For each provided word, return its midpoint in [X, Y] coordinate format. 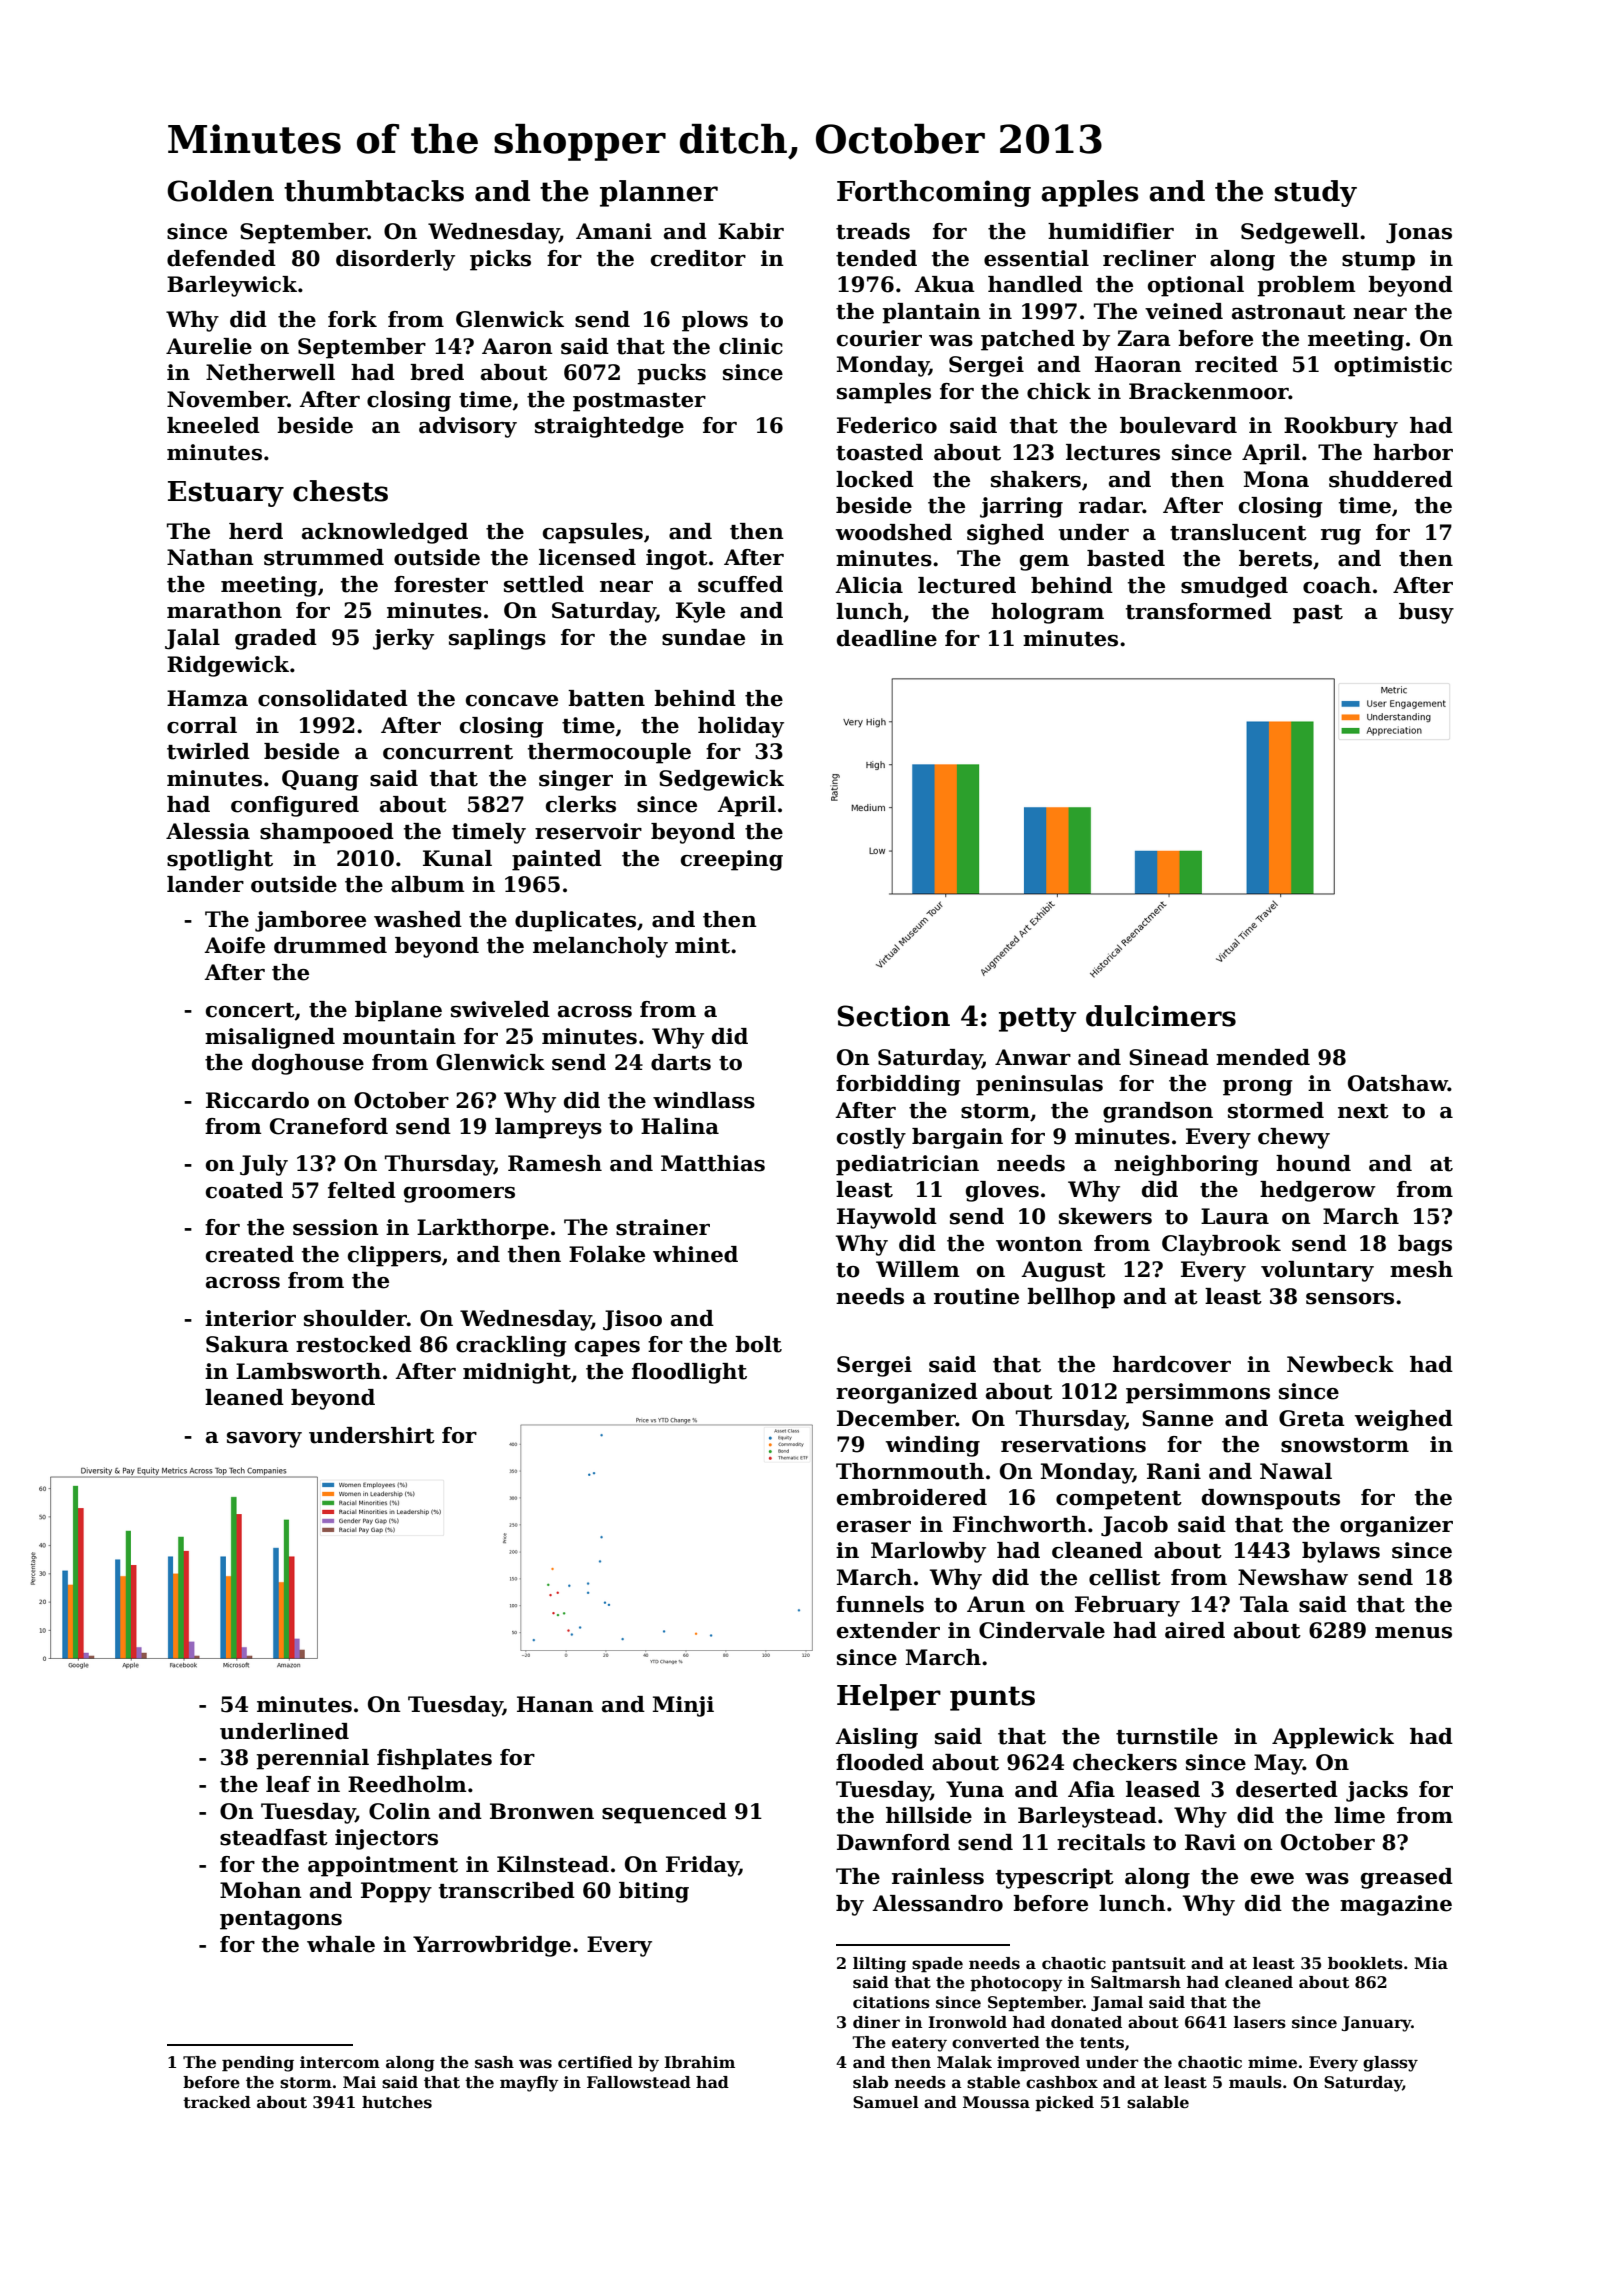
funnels [880, 1604]
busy [1426, 613]
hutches [397, 2102]
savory [264, 1440]
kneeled [213, 425]
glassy [1390, 2064]
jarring [1021, 507]
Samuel [886, 2102]
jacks [1377, 1791]
